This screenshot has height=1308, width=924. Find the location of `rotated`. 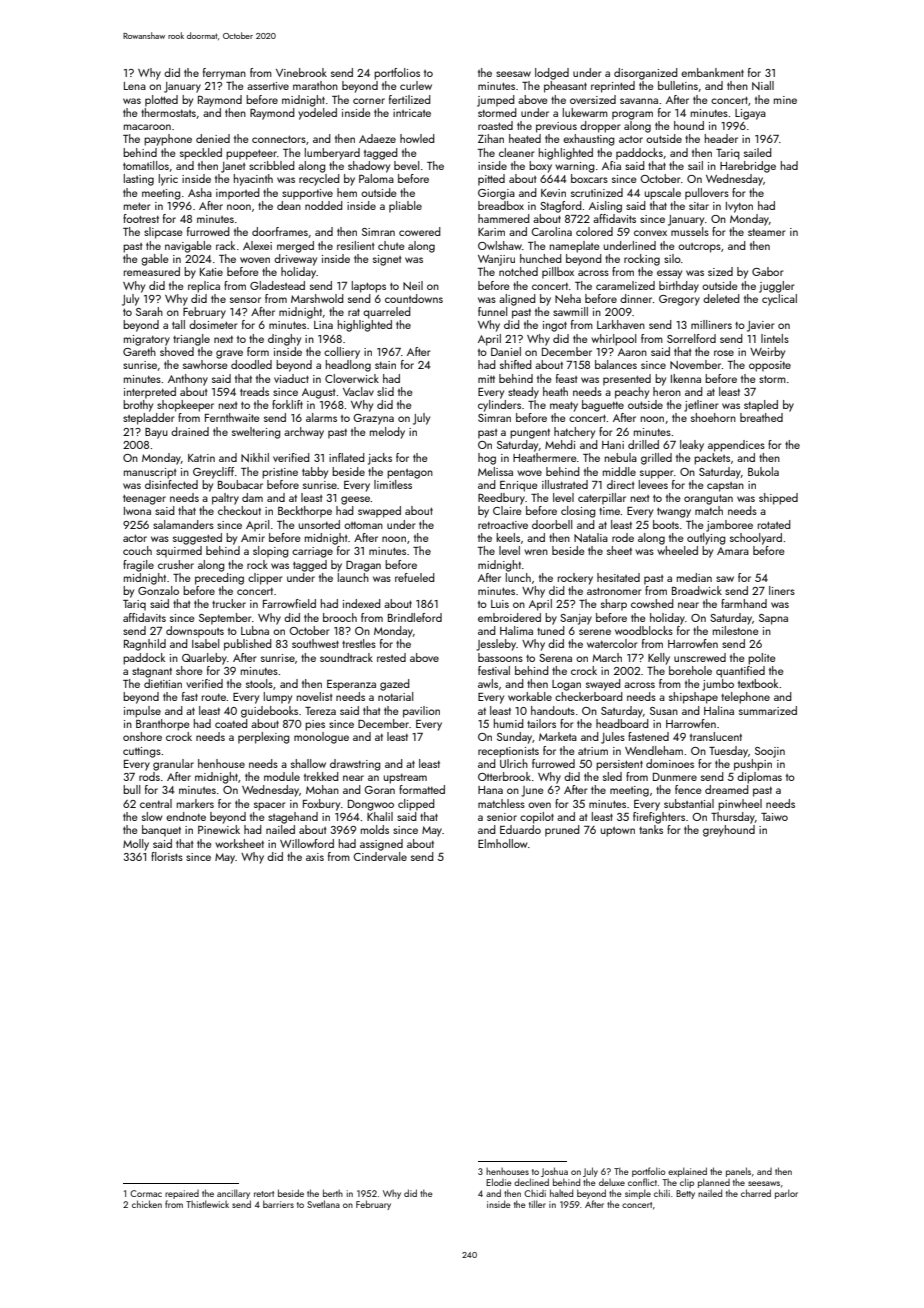

rotated is located at coordinates (774, 524).
